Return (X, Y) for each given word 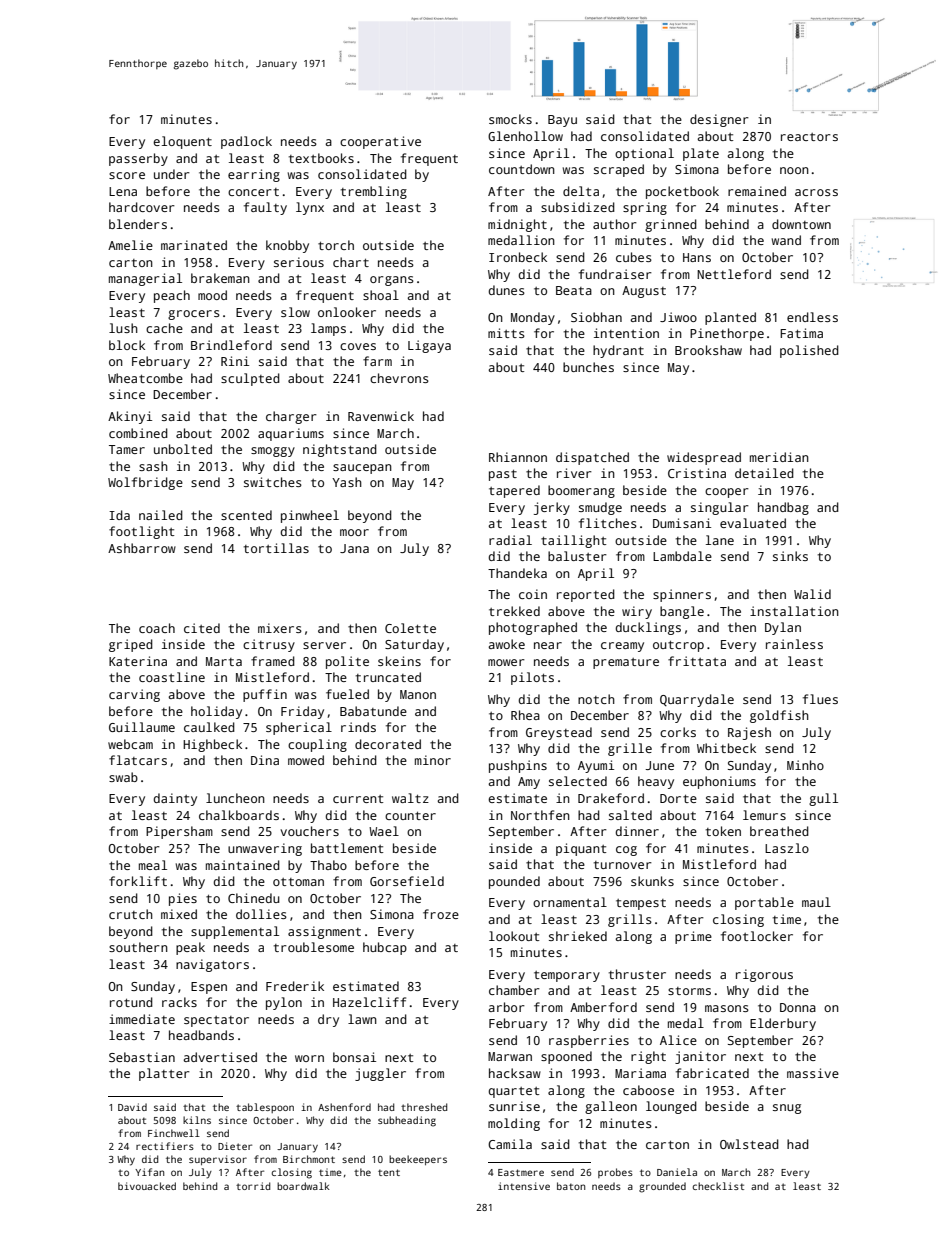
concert (253, 192)
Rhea (525, 715)
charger (291, 417)
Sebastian (142, 1057)
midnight (517, 225)
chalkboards (239, 815)
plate (701, 154)
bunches (588, 367)
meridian (779, 457)
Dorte (678, 798)
